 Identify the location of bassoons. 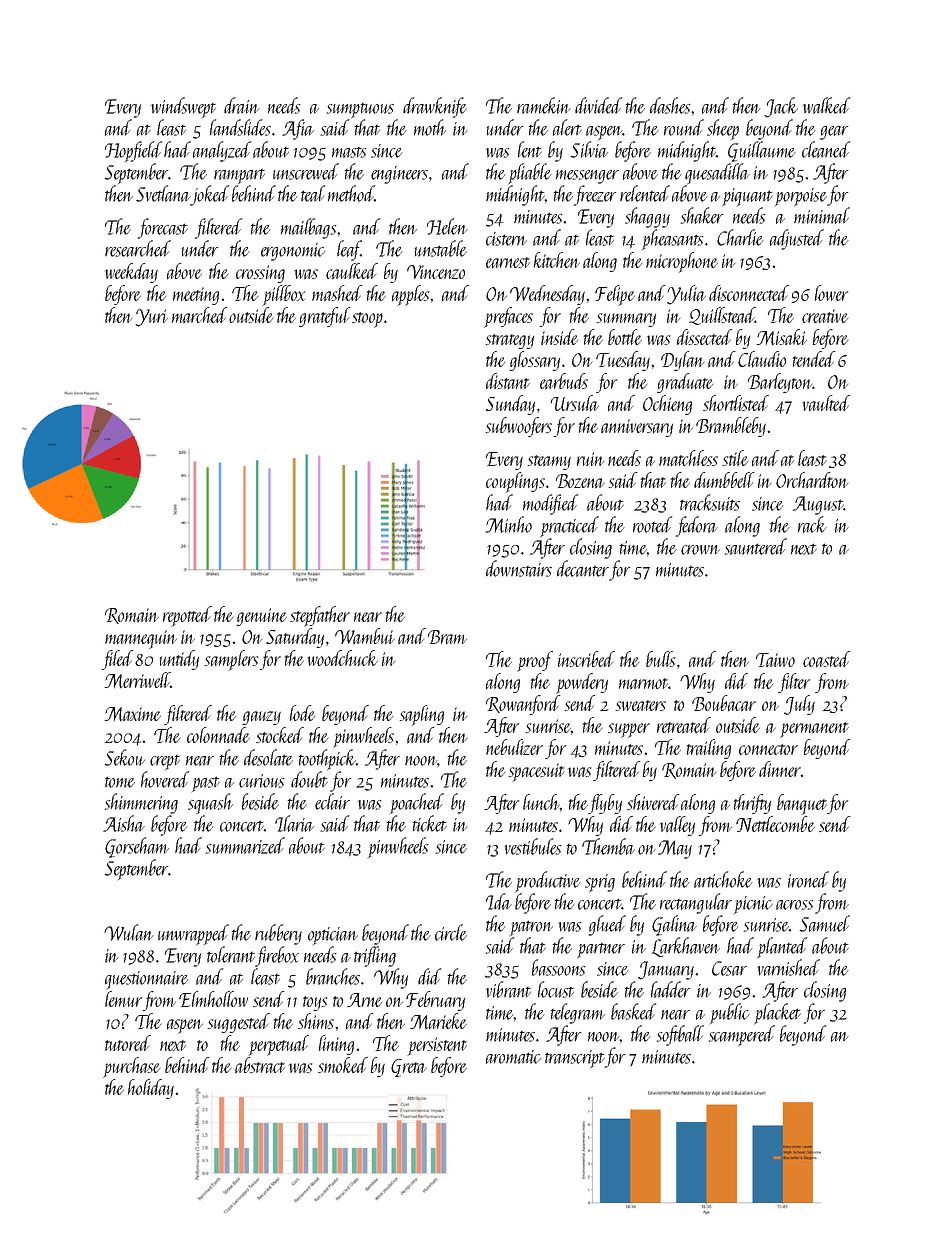
(559, 967).
